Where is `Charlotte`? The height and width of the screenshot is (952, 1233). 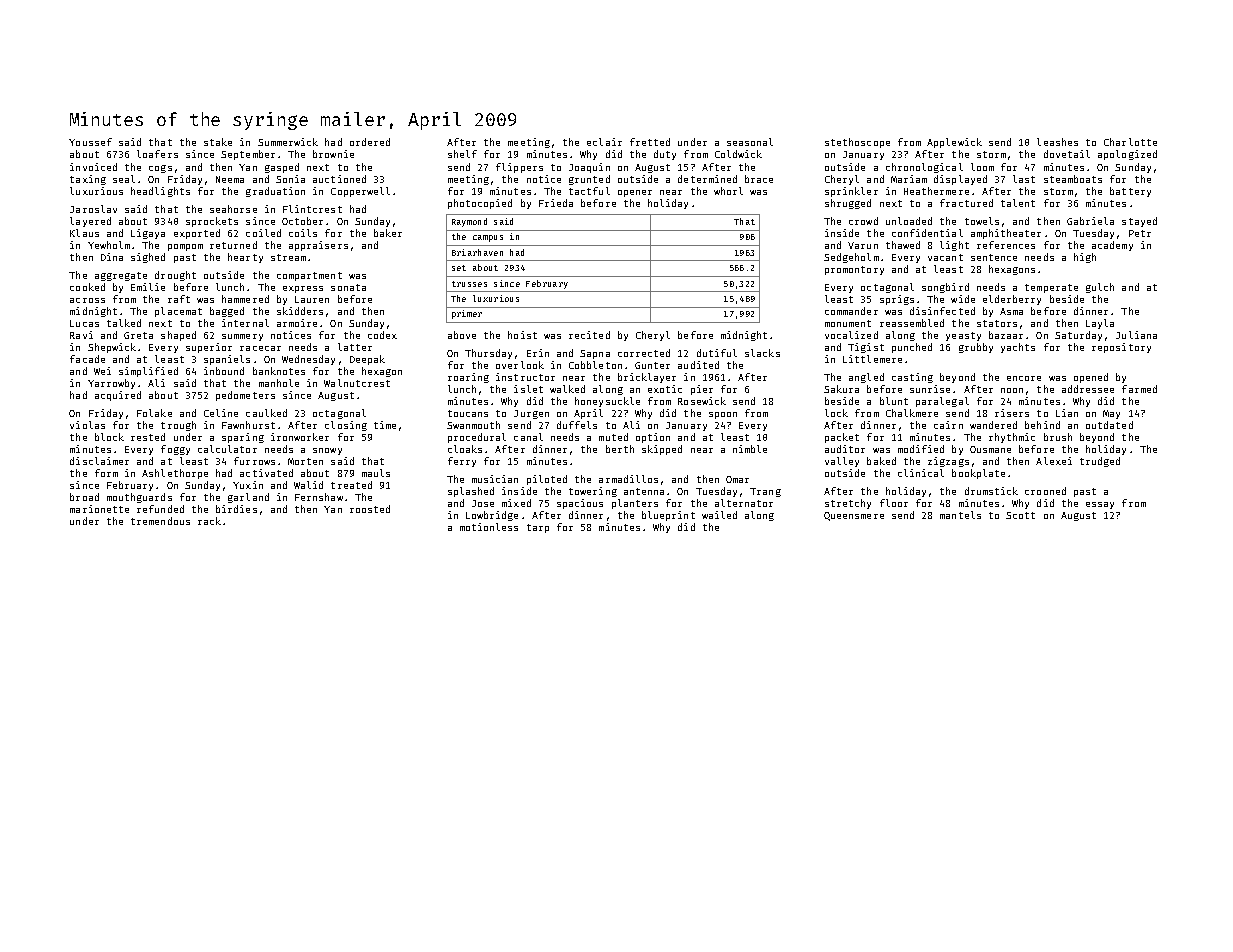
Charlotte is located at coordinates (1130, 142).
